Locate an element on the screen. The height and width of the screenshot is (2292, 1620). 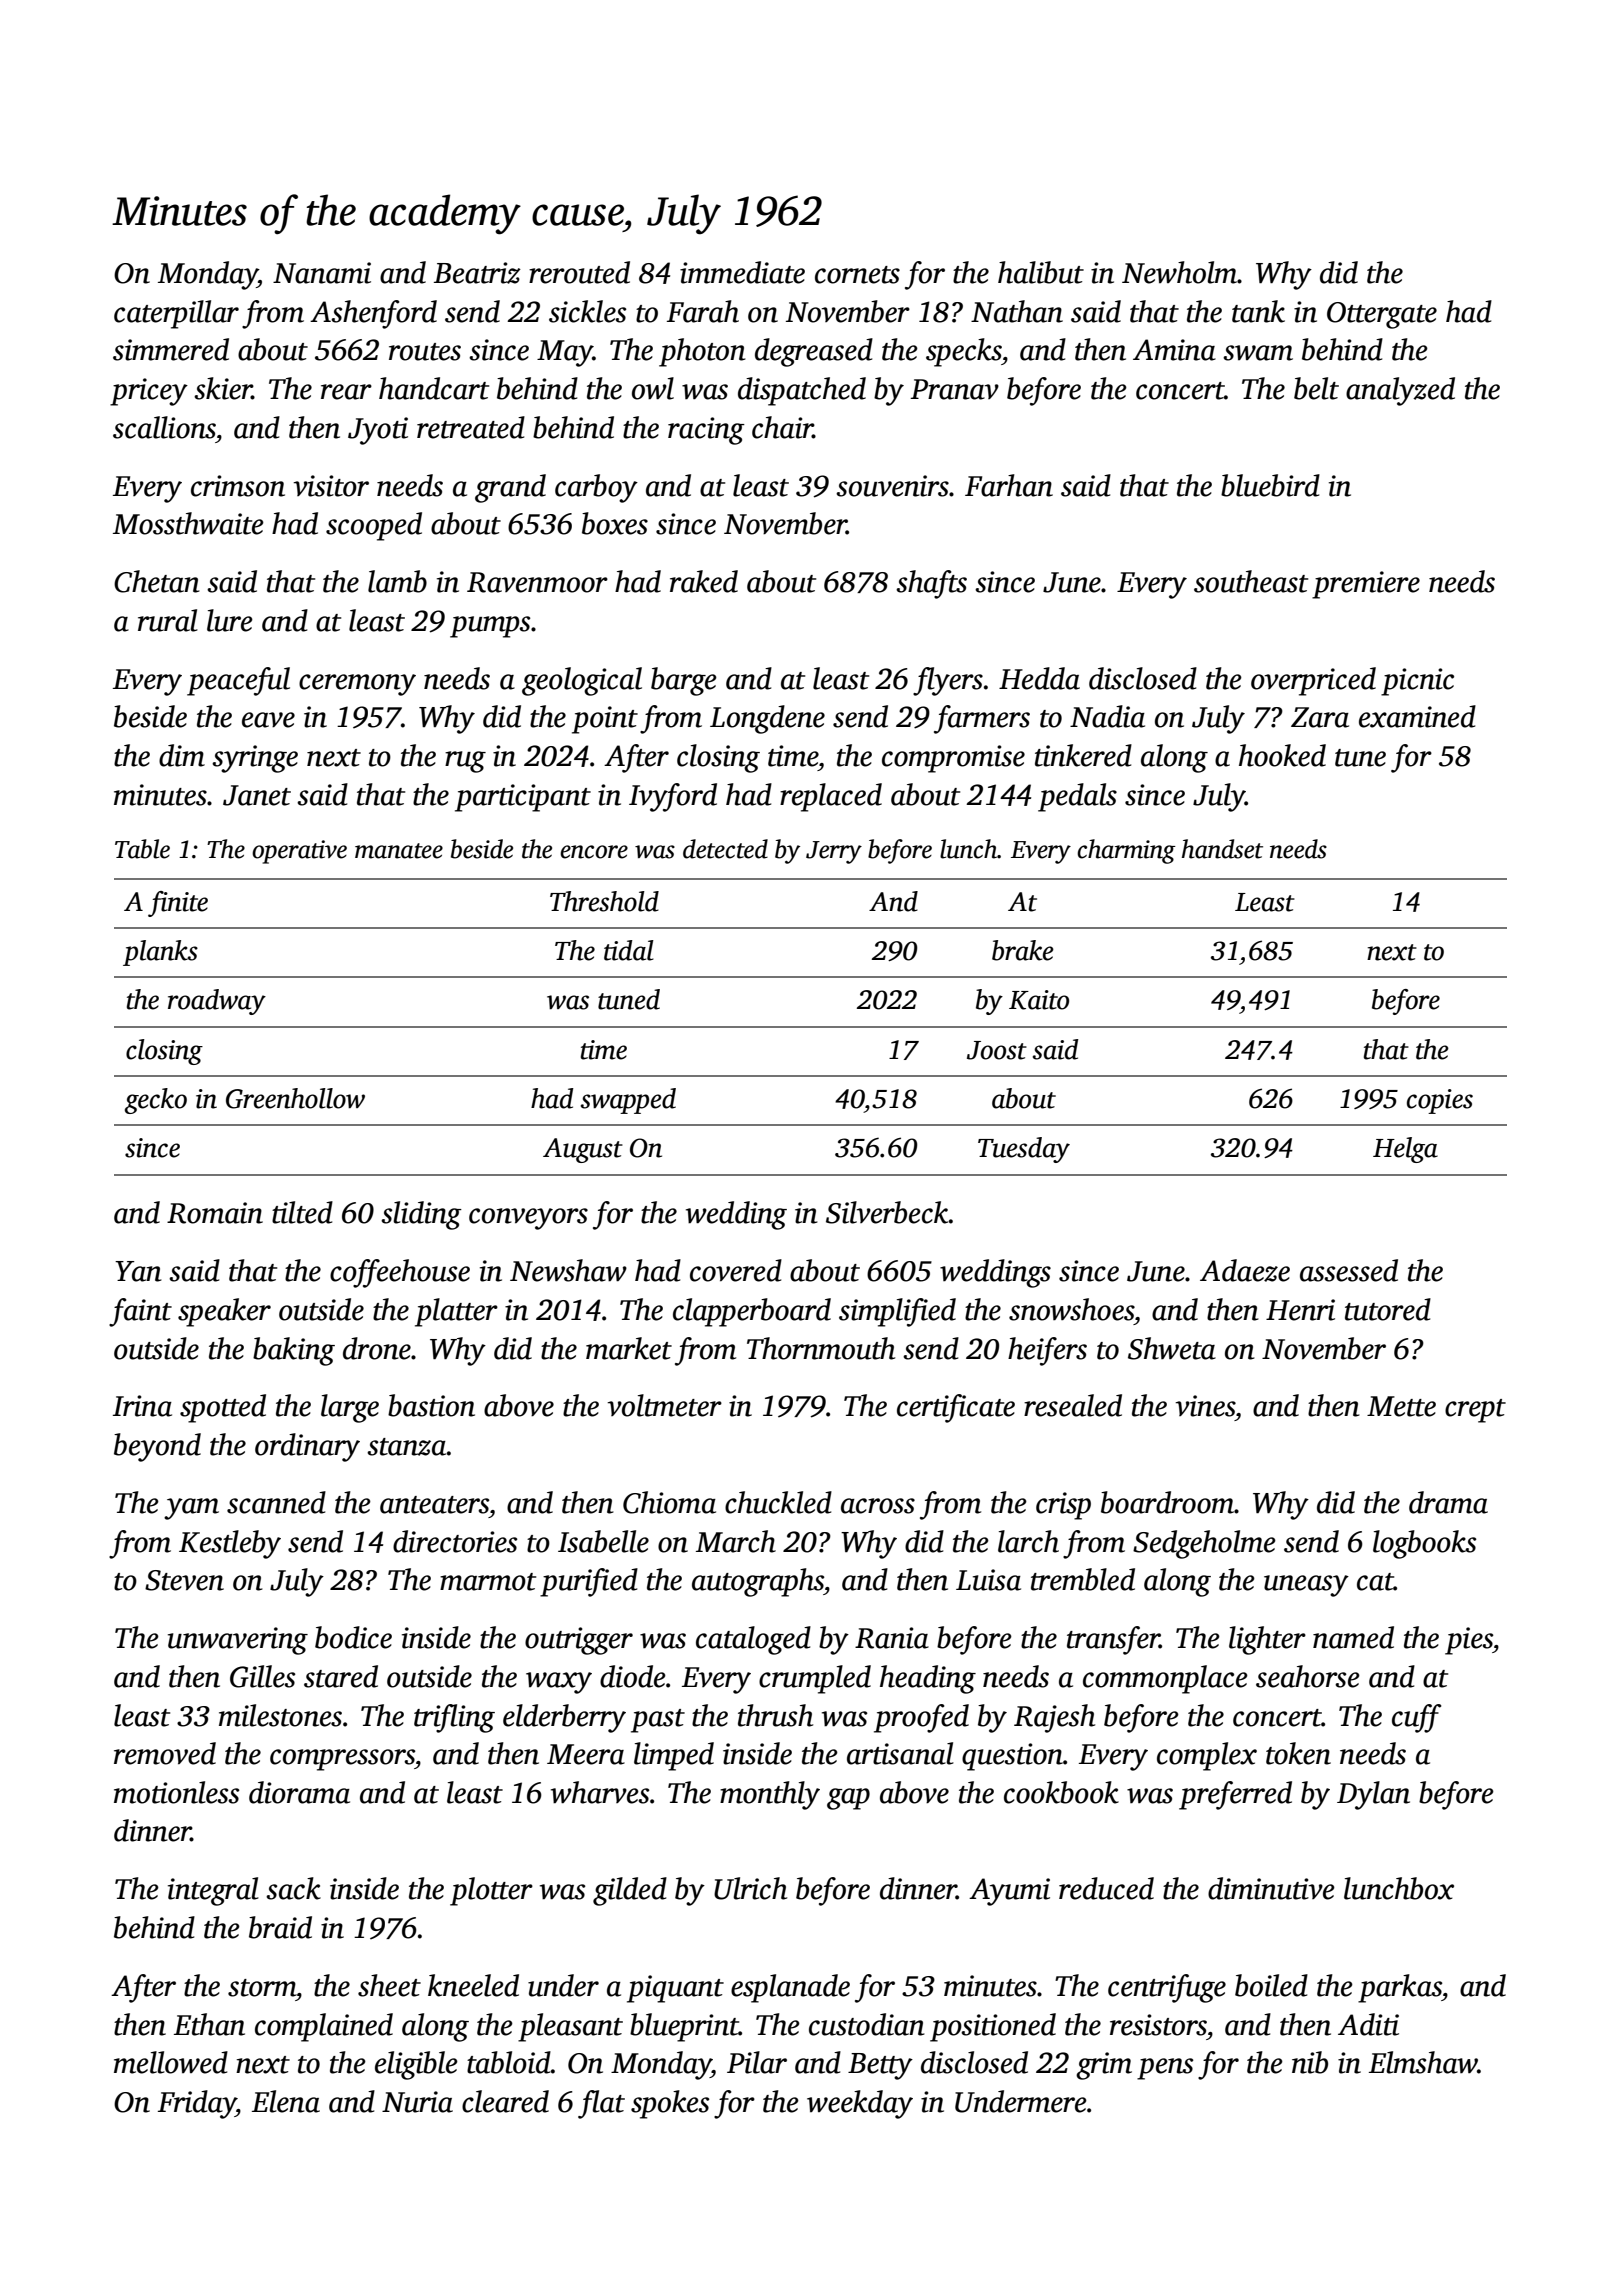
racing is located at coordinates (706, 431).
